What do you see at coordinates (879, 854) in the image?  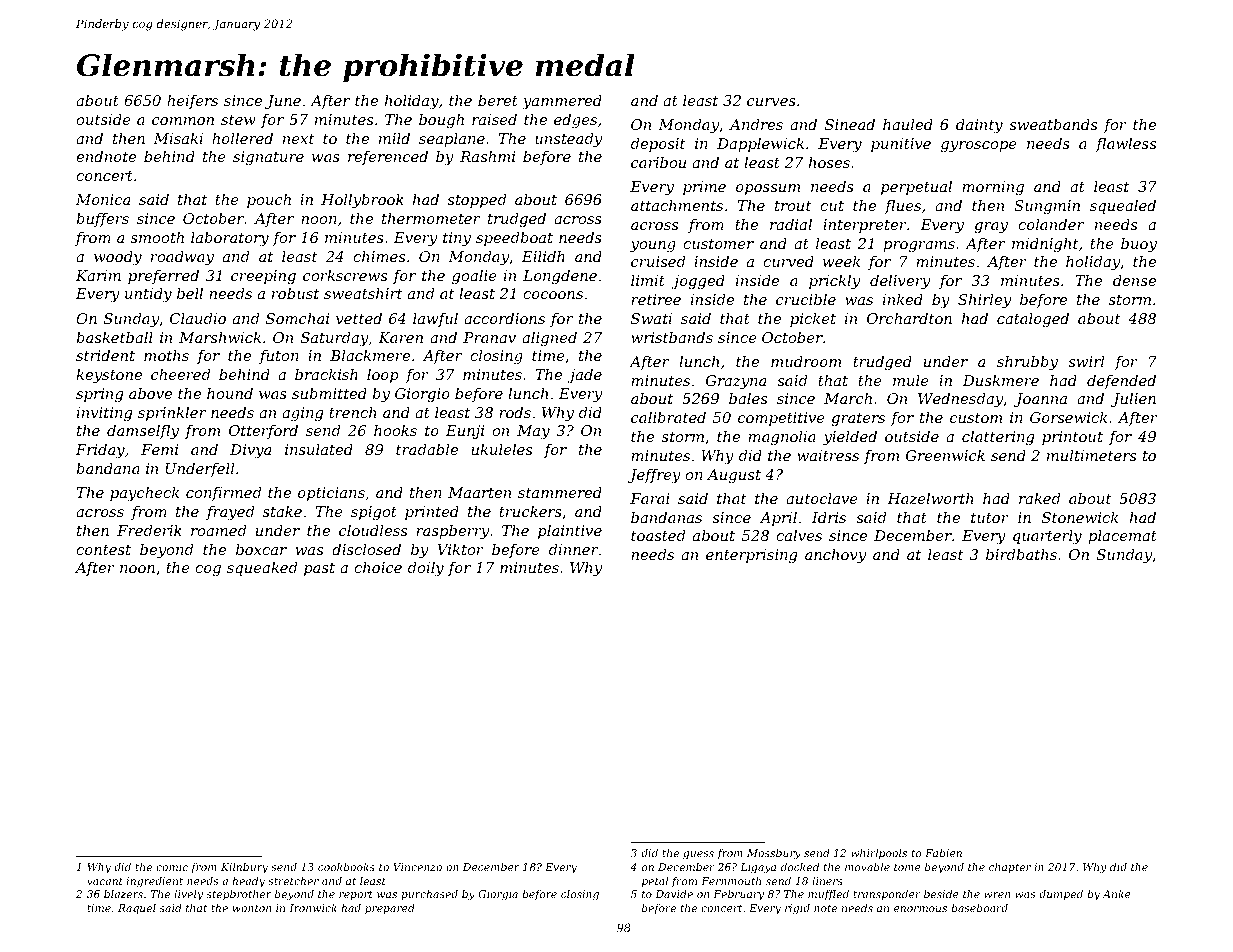 I see `whirlpools` at bounding box center [879, 854].
